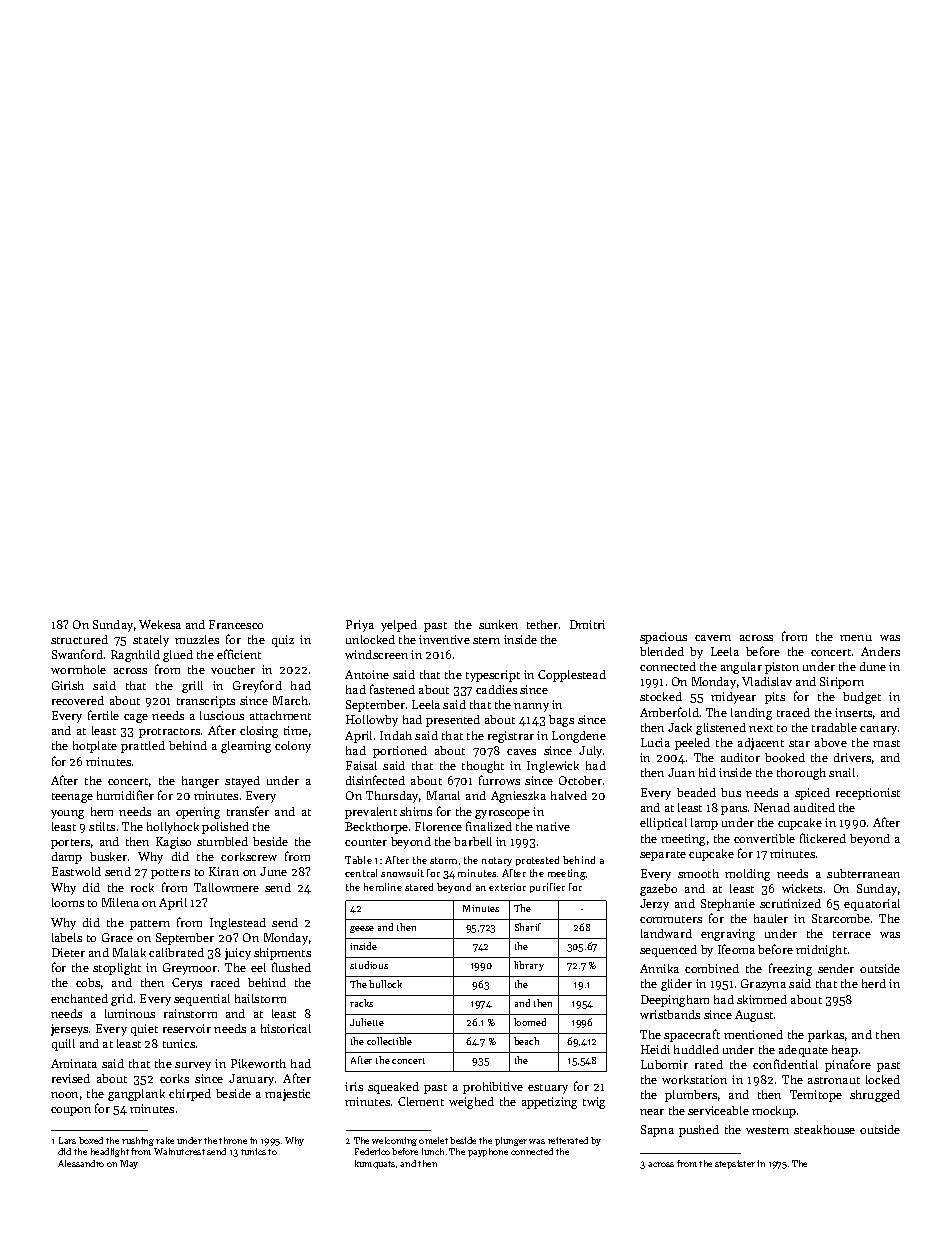 Image resolution: width=952 pixels, height=1233 pixels. I want to click on young, so click(67, 814).
